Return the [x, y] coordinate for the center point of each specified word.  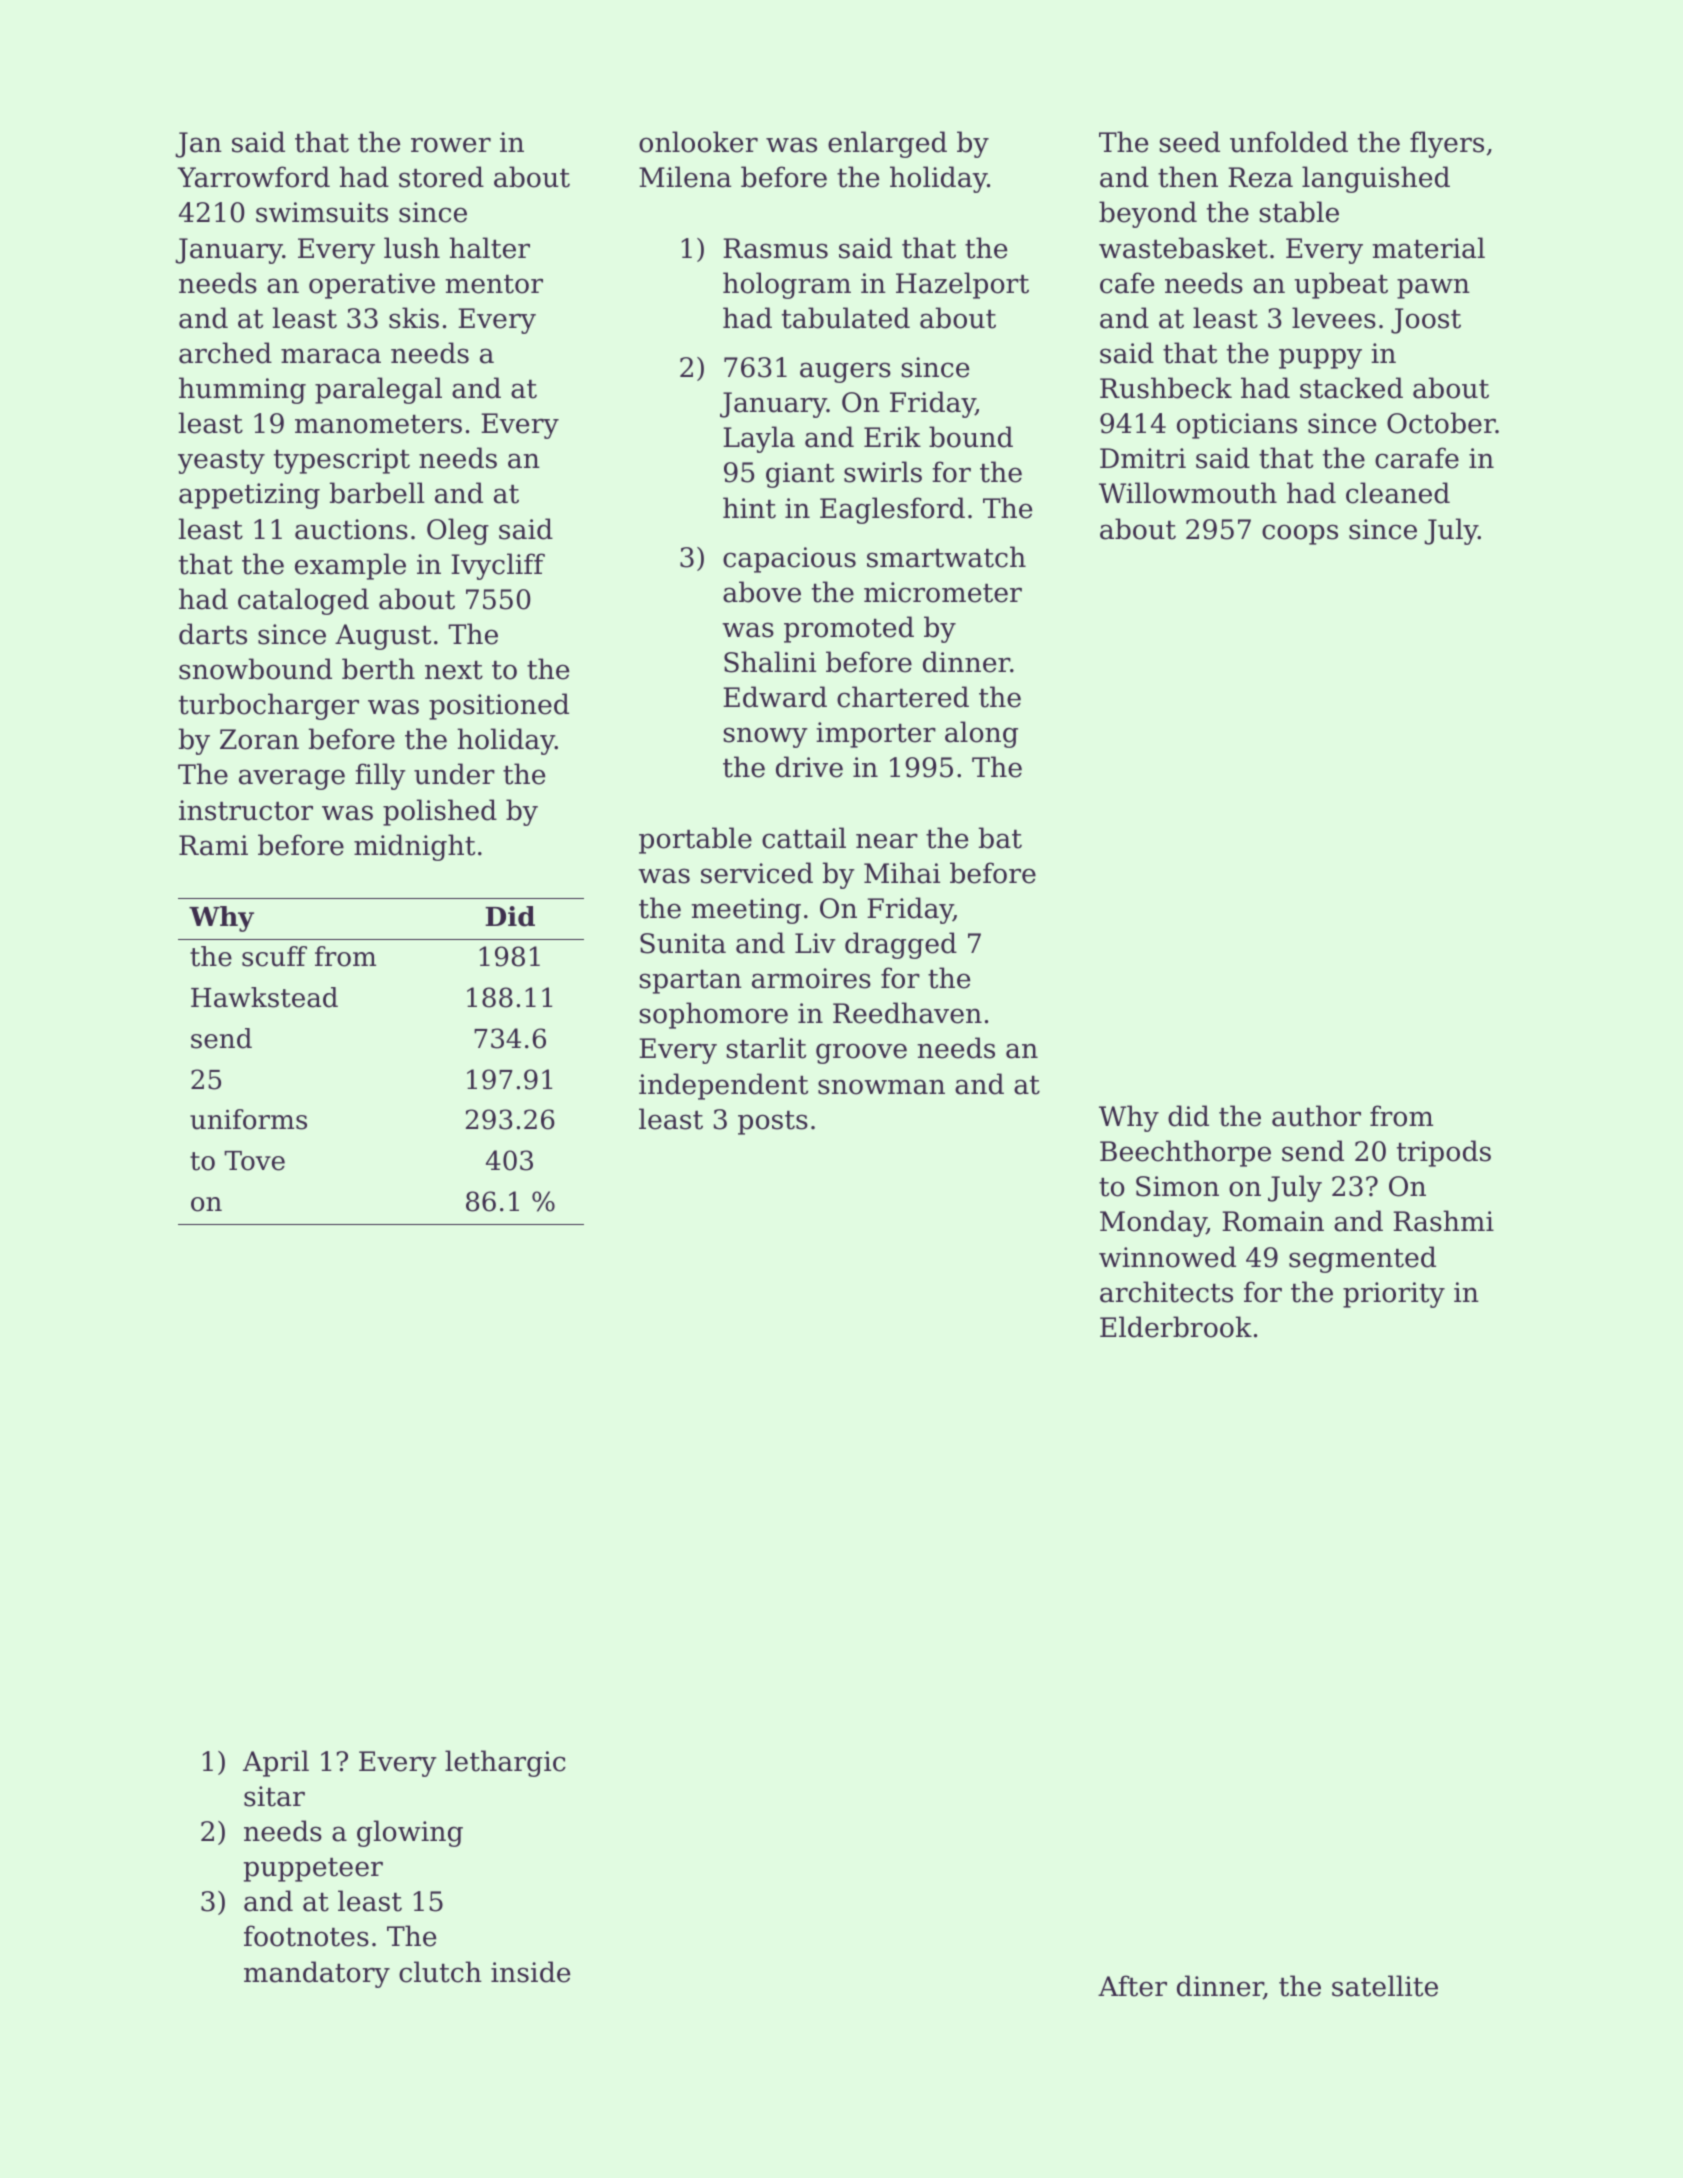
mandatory [317, 1974]
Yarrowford [253, 177]
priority [1394, 1295]
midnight [414, 847]
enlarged [887, 144]
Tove [254, 1161]
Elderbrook [1176, 1327]
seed [1189, 142]
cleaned [1398, 493]
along [981, 734]
